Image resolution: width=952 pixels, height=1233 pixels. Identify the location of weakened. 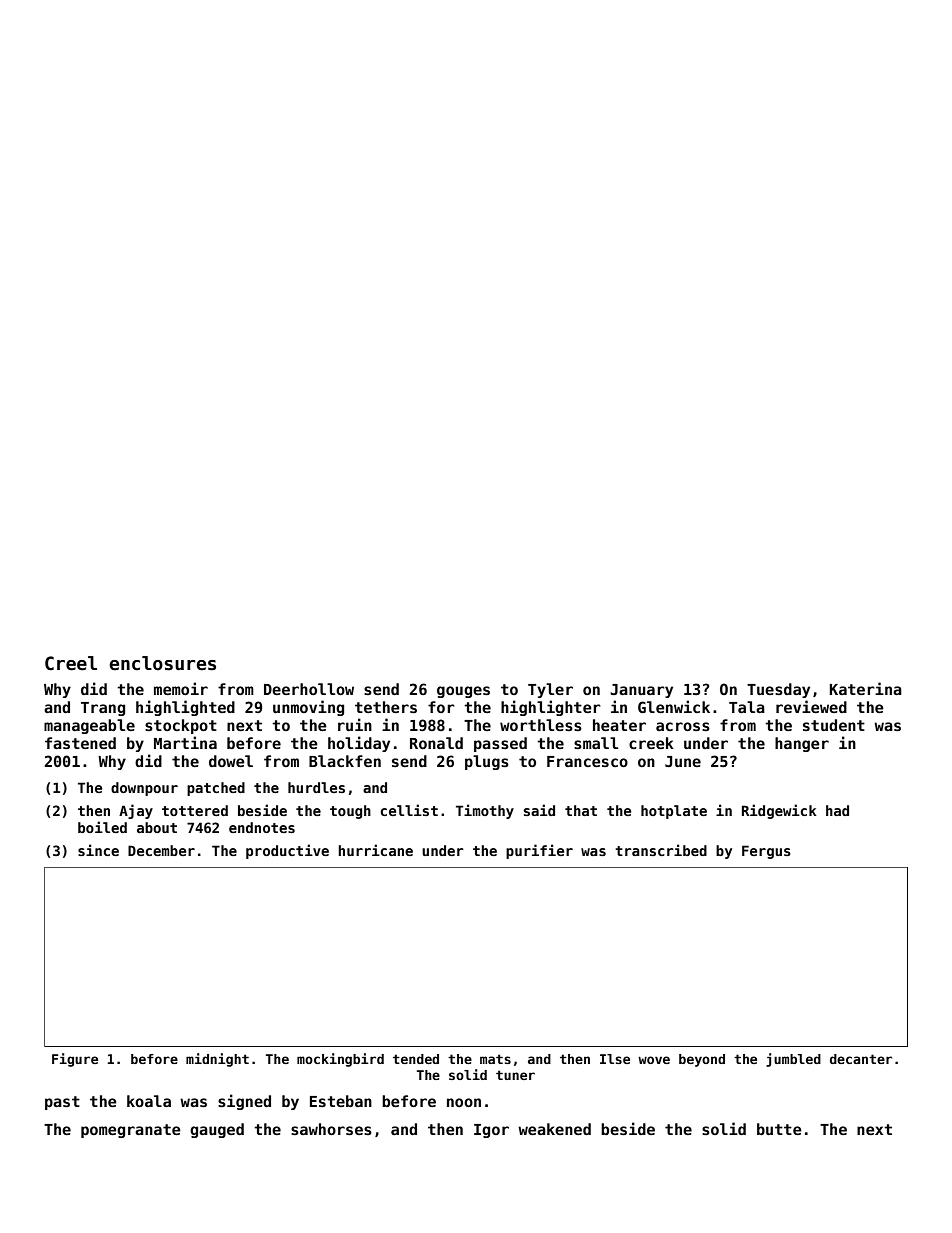
(554, 1129).
